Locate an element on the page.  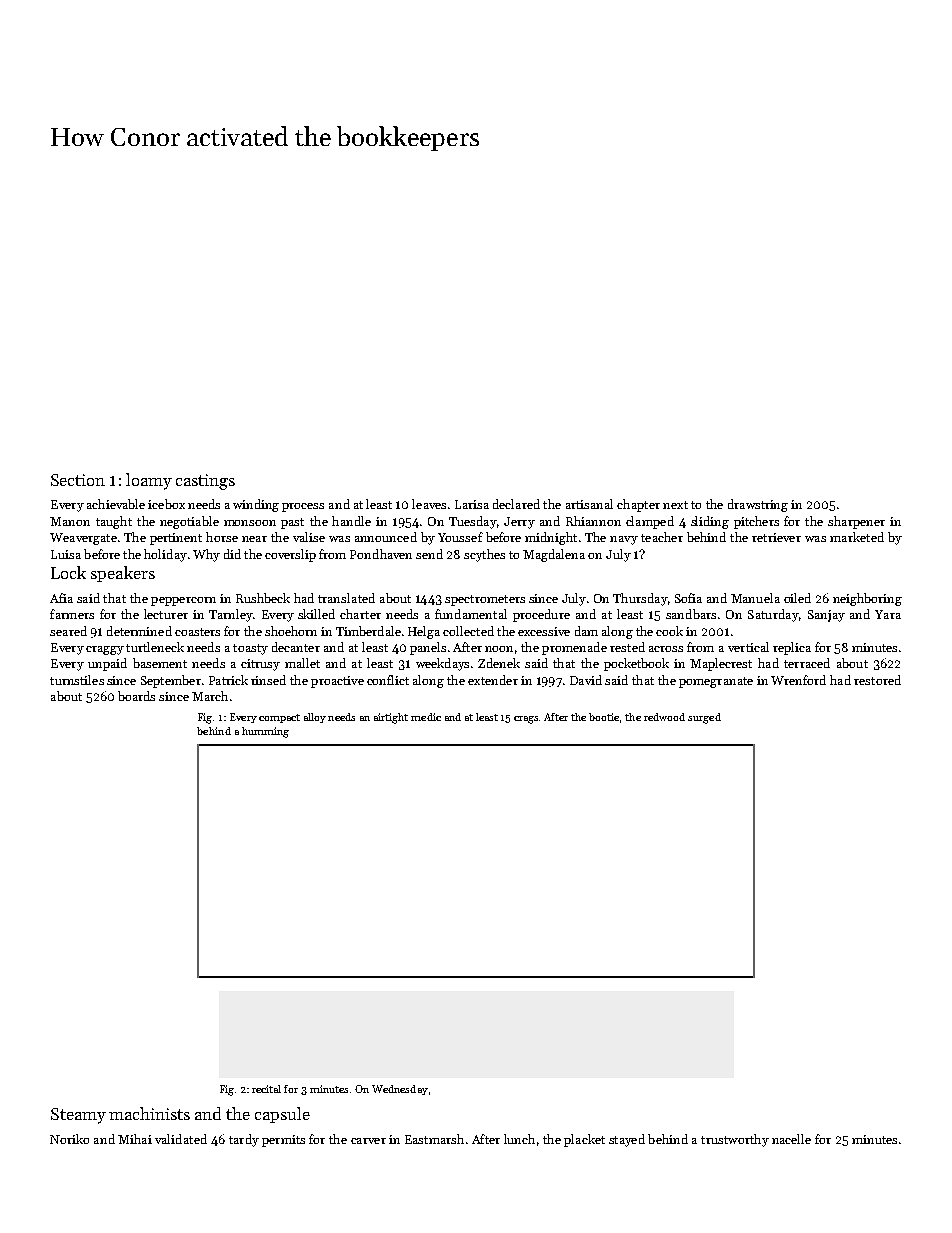
winding is located at coordinates (256, 505).
